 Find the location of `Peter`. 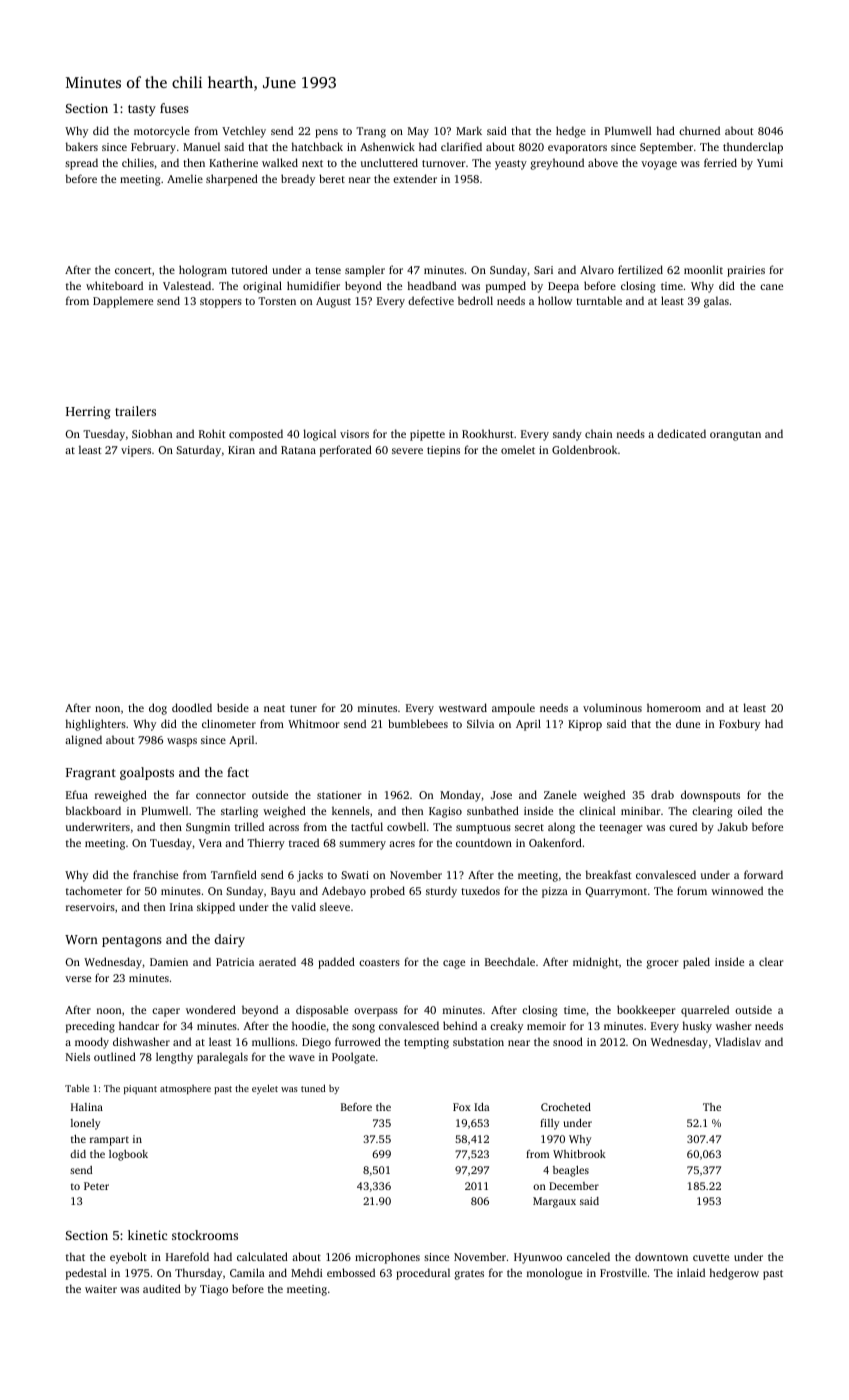

Peter is located at coordinates (96, 1186).
